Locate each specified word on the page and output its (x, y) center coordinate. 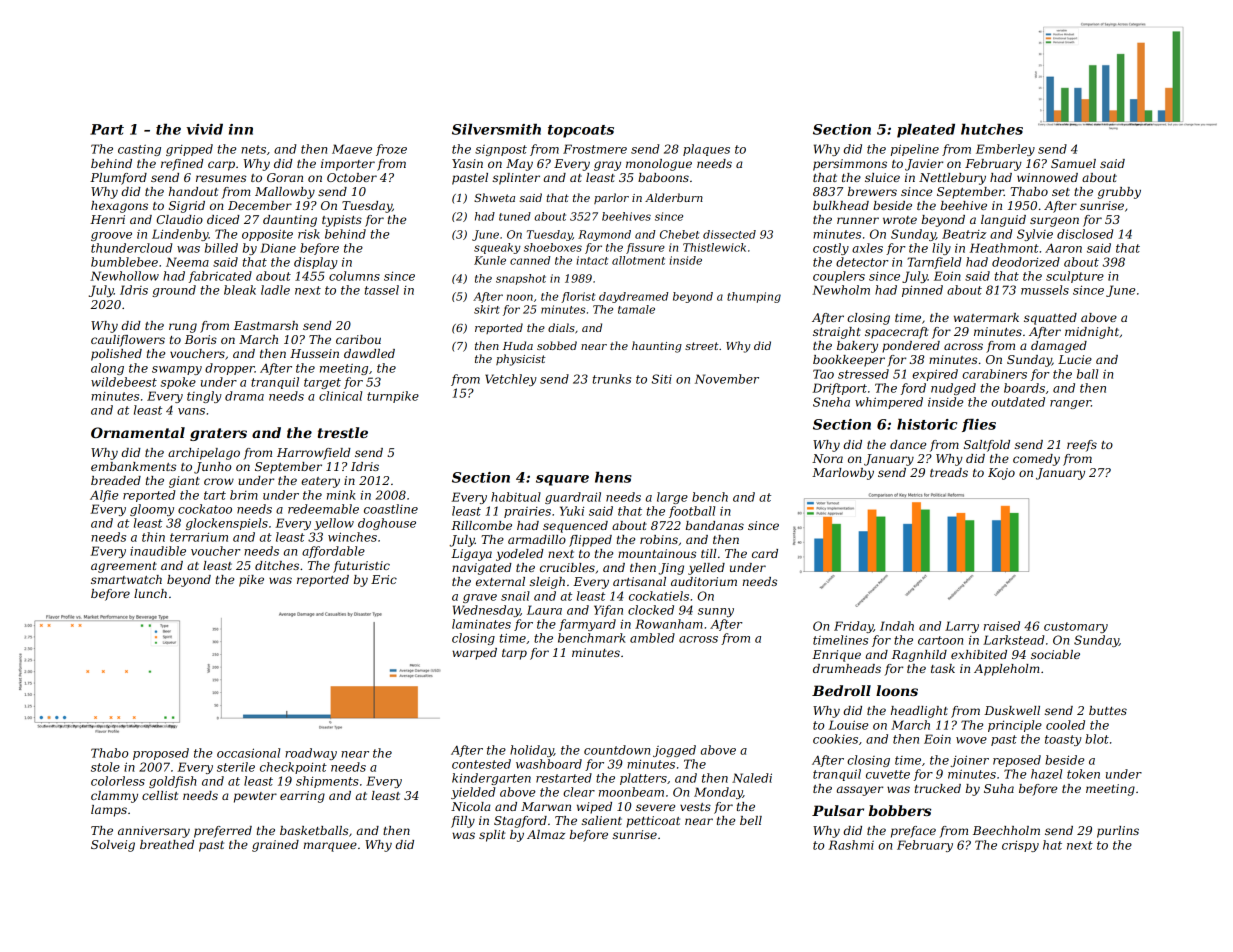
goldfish (173, 782)
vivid (204, 129)
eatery (320, 482)
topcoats (581, 131)
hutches (992, 129)
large (672, 498)
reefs (1082, 446)
